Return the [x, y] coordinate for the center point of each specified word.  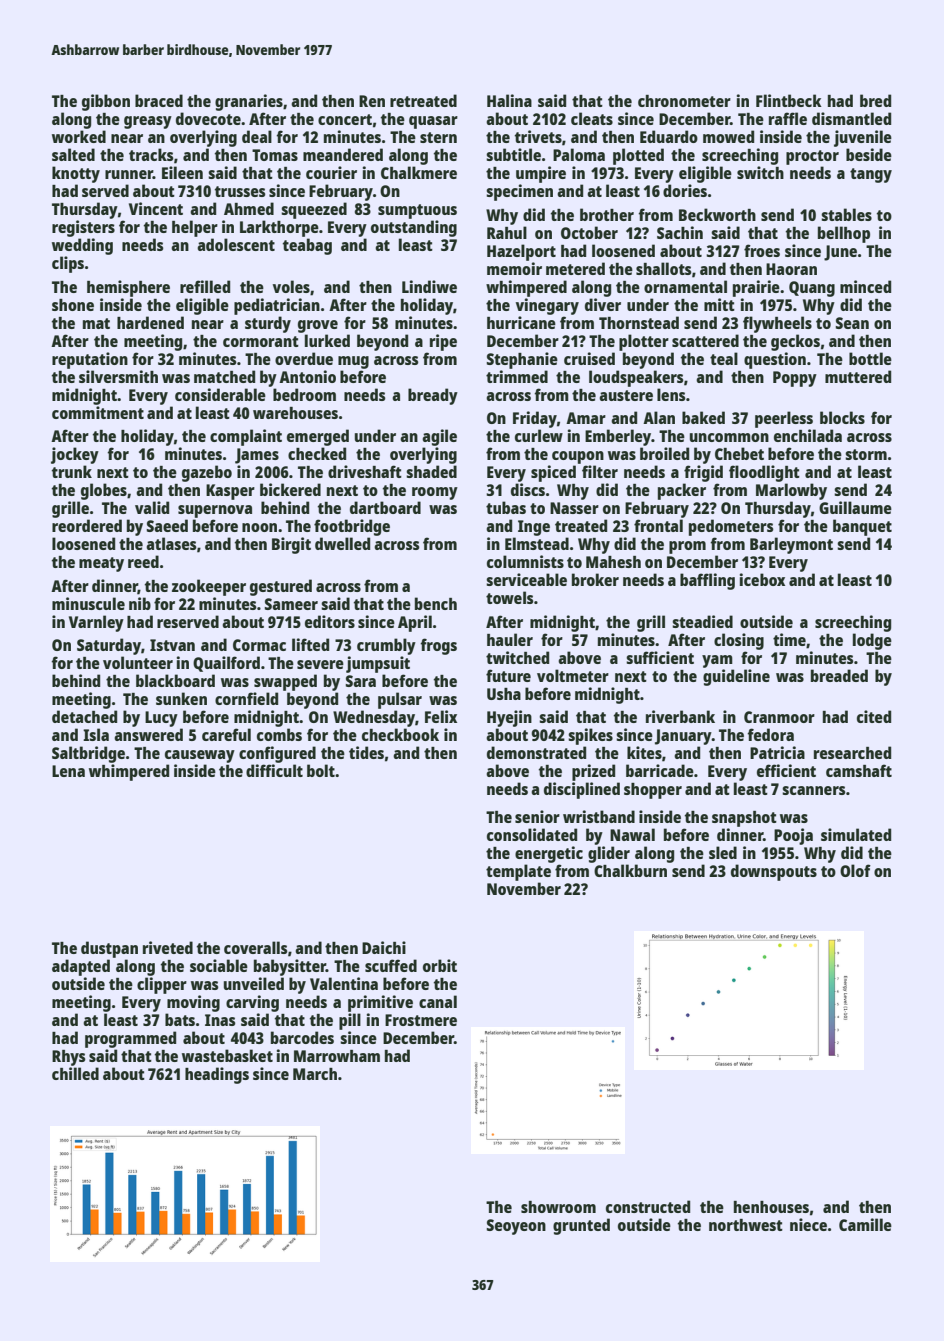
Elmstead [537, 543]
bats [180, 1019]
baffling [707, 581]
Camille [865, 1224]
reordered [87, 525]
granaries [249, 102]
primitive [380, 1003]
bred [875, 100]
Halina [509, 100]
